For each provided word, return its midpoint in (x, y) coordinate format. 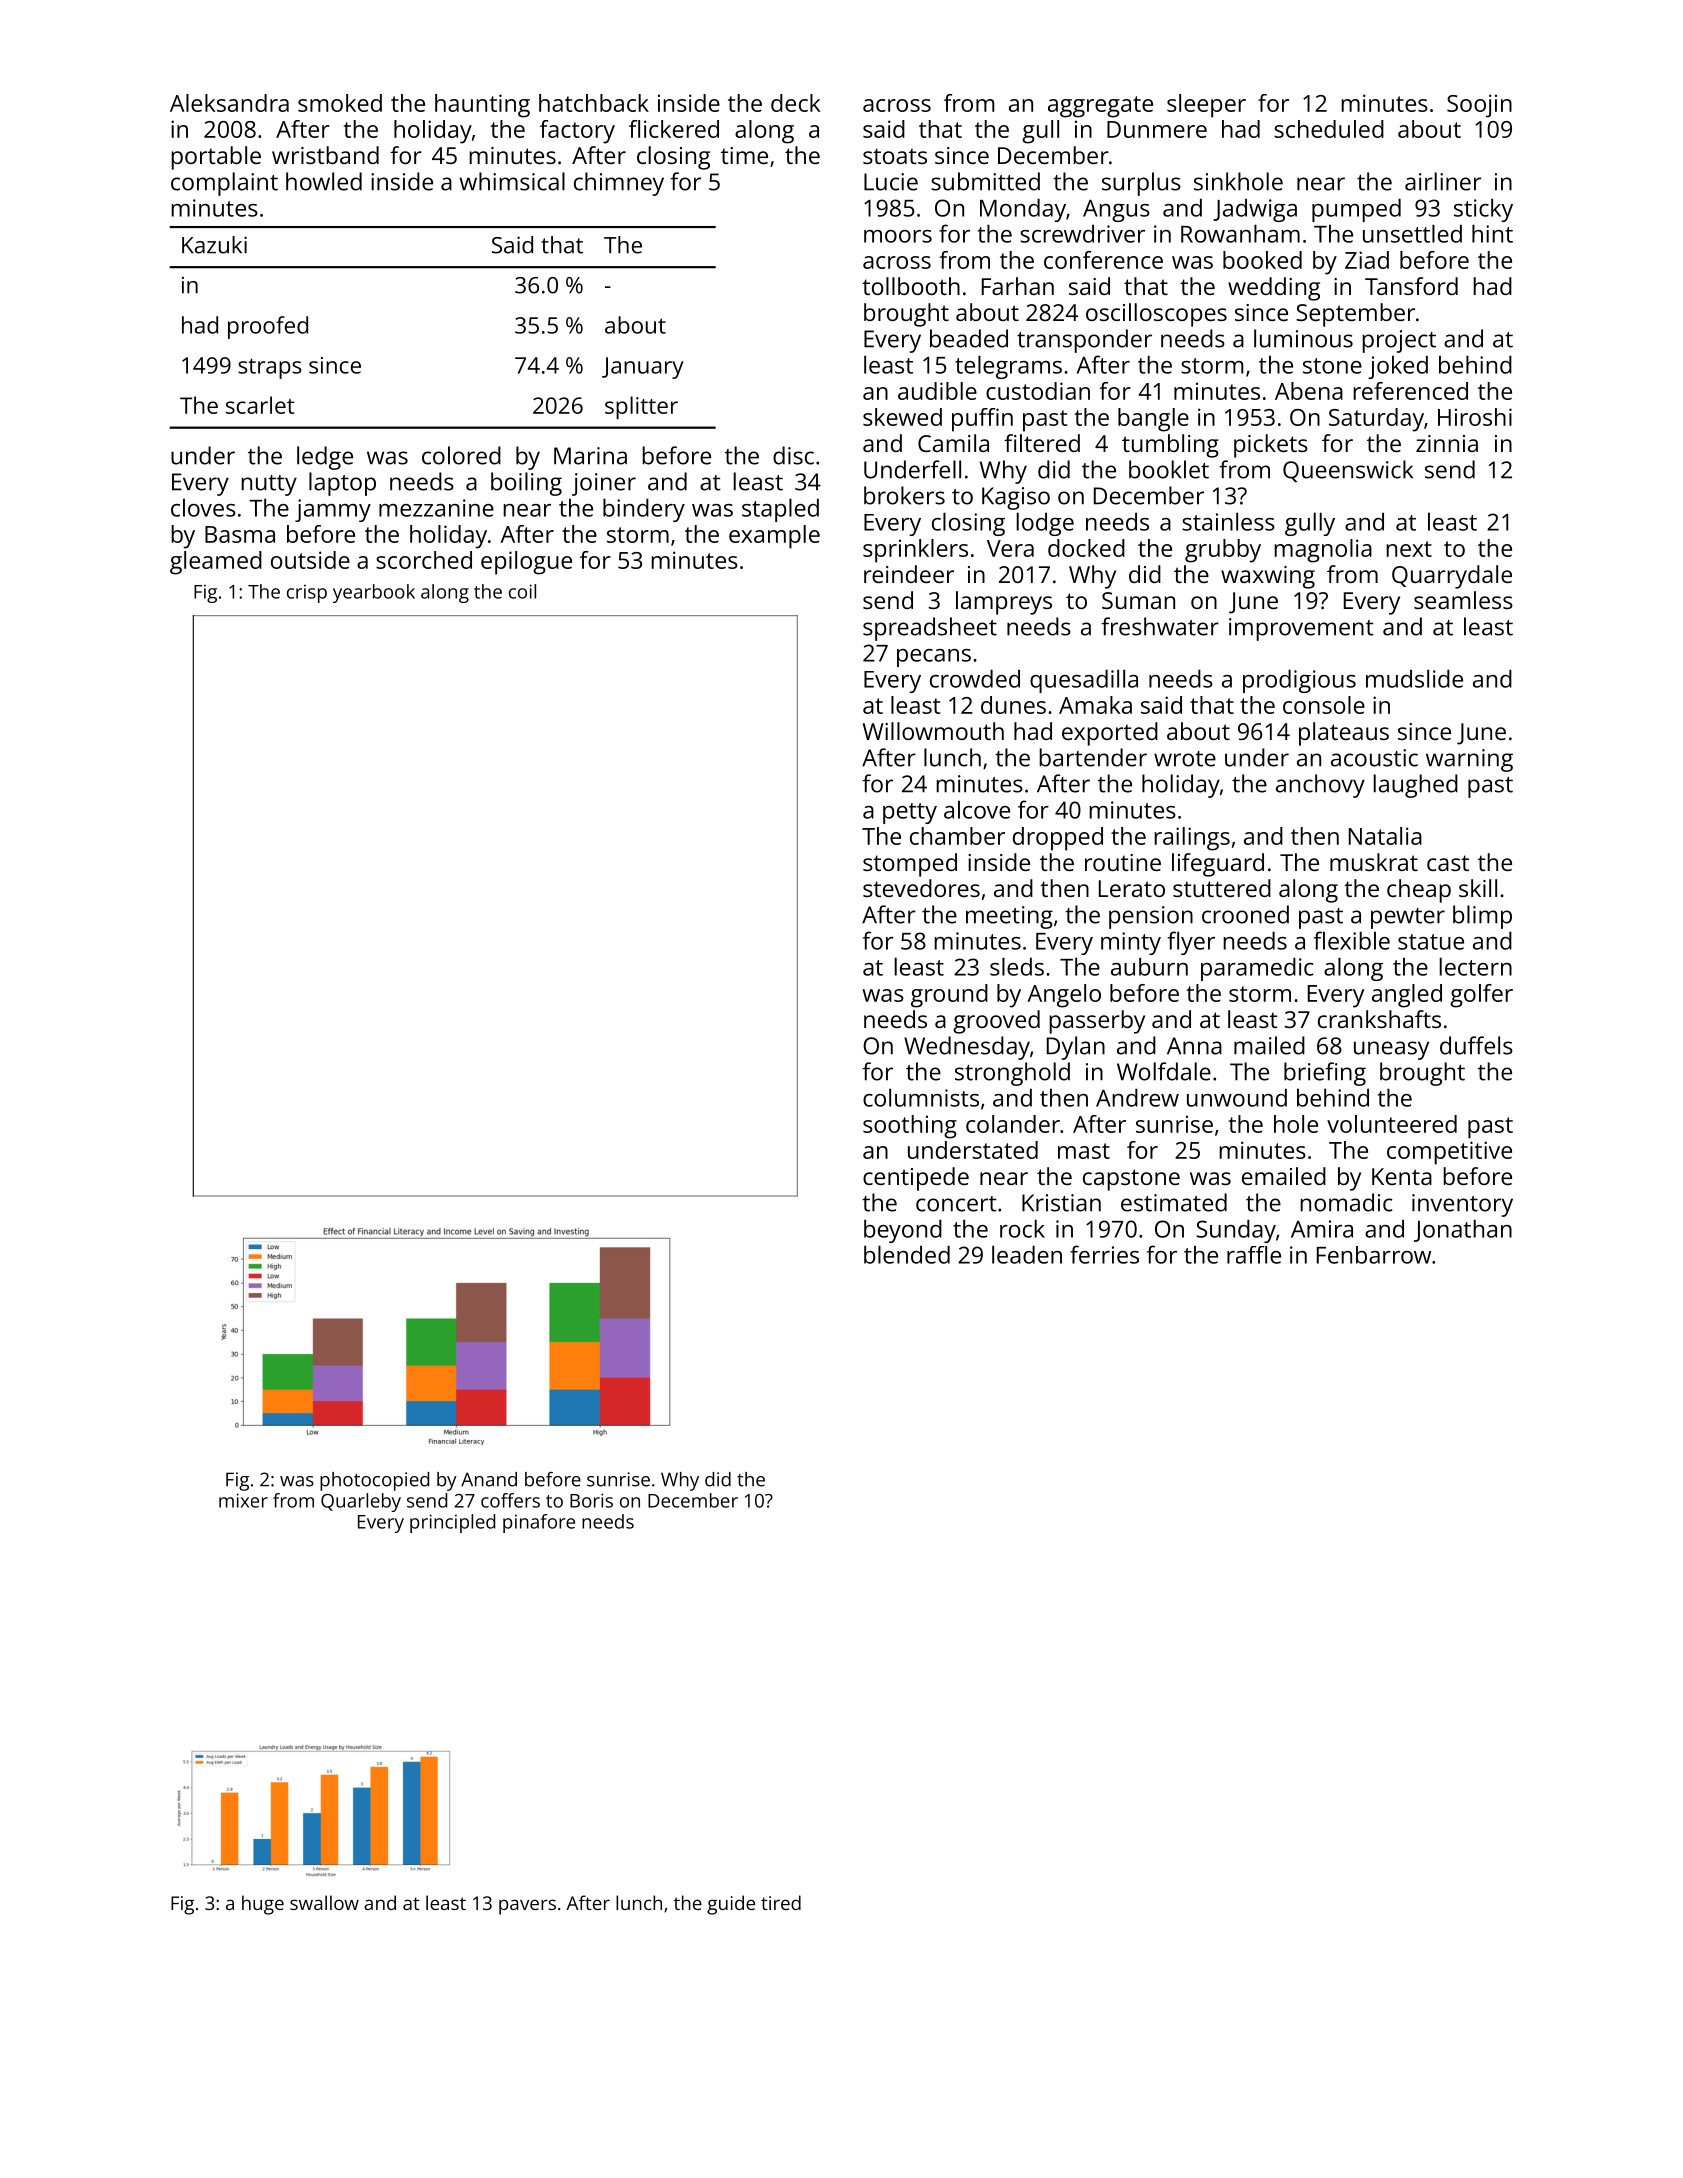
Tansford (1411, 286)
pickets (1271, 446)
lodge (1045, 524)
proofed (268, 327)
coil (522, 591)
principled (452, 1523)
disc (793, 455)
